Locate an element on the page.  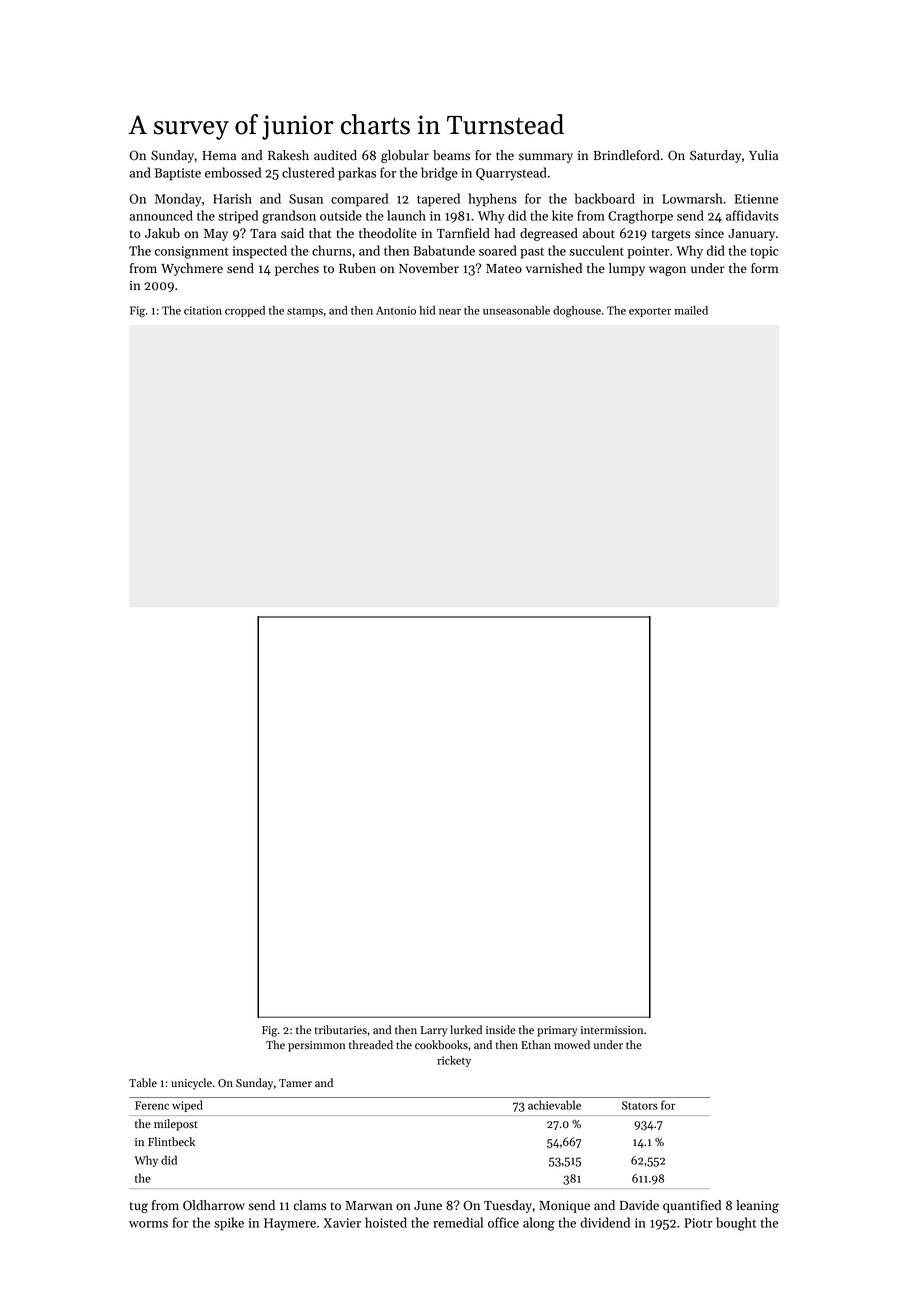
citation is located at coordinates (203, 310).
